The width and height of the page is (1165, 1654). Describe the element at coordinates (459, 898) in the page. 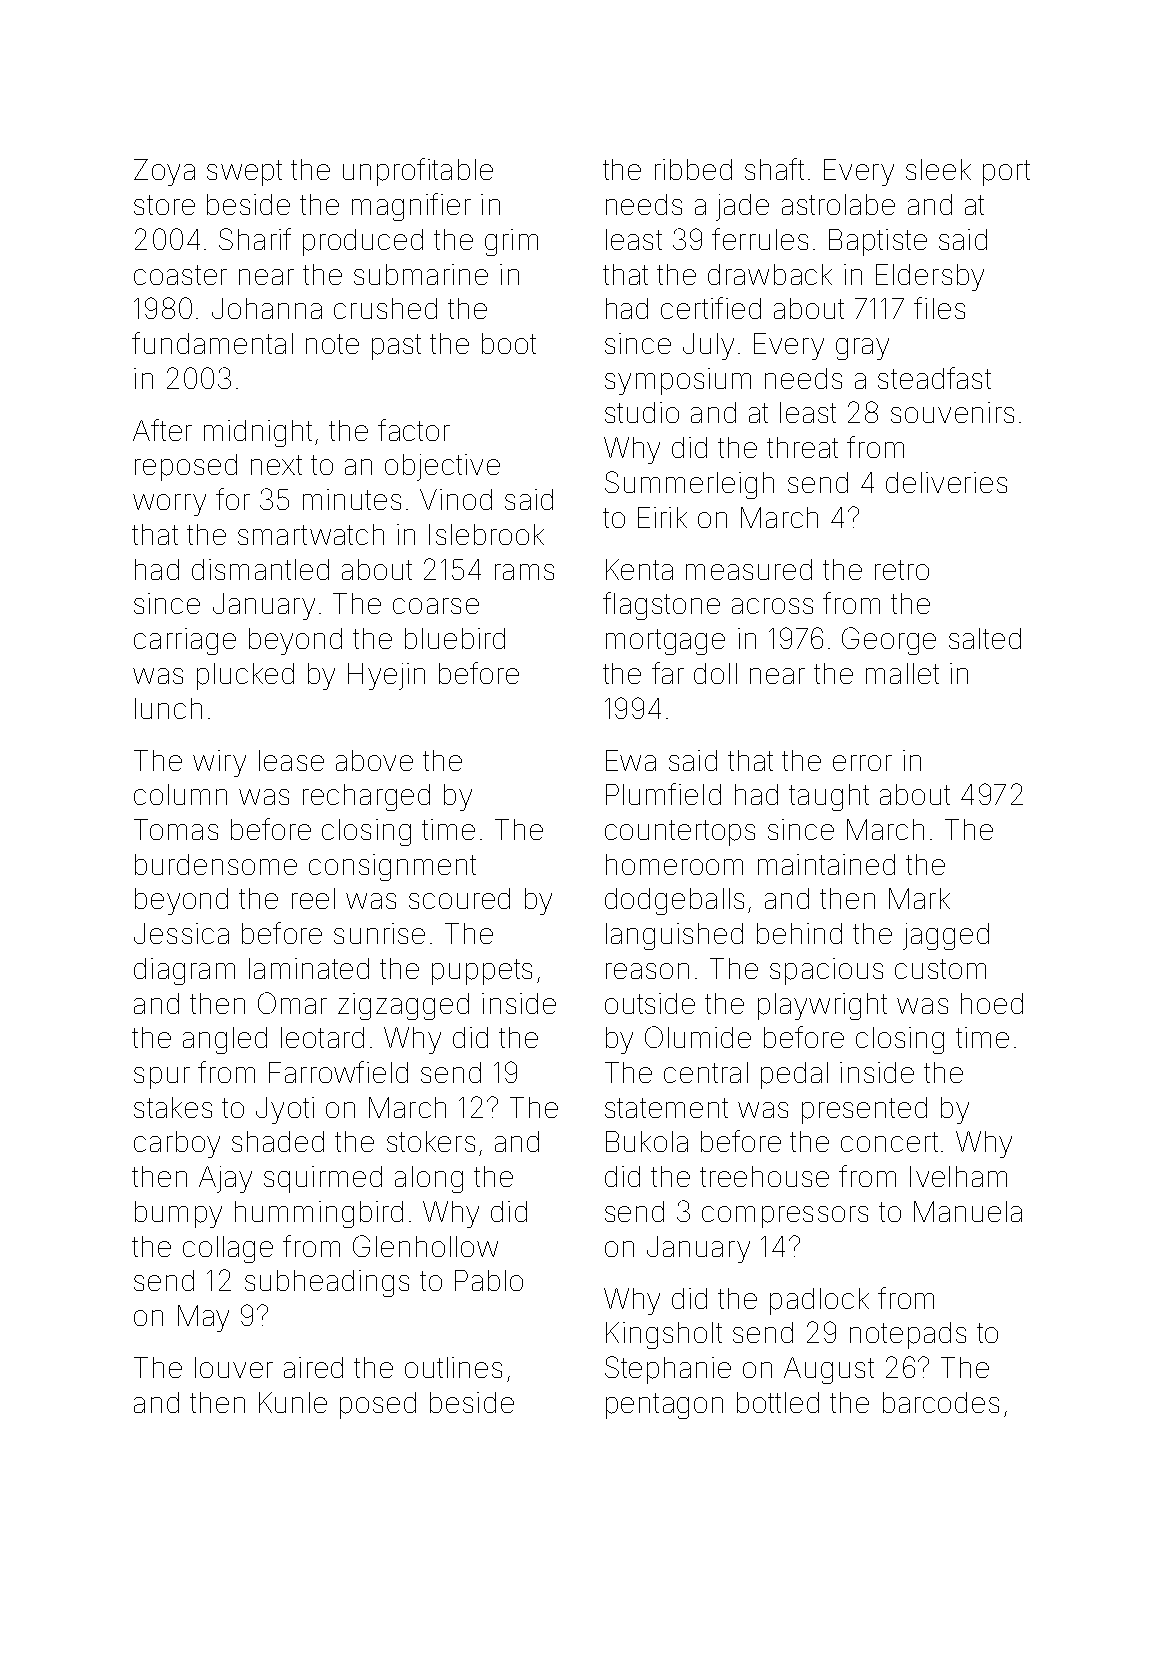

I see `scoured` at that location.
